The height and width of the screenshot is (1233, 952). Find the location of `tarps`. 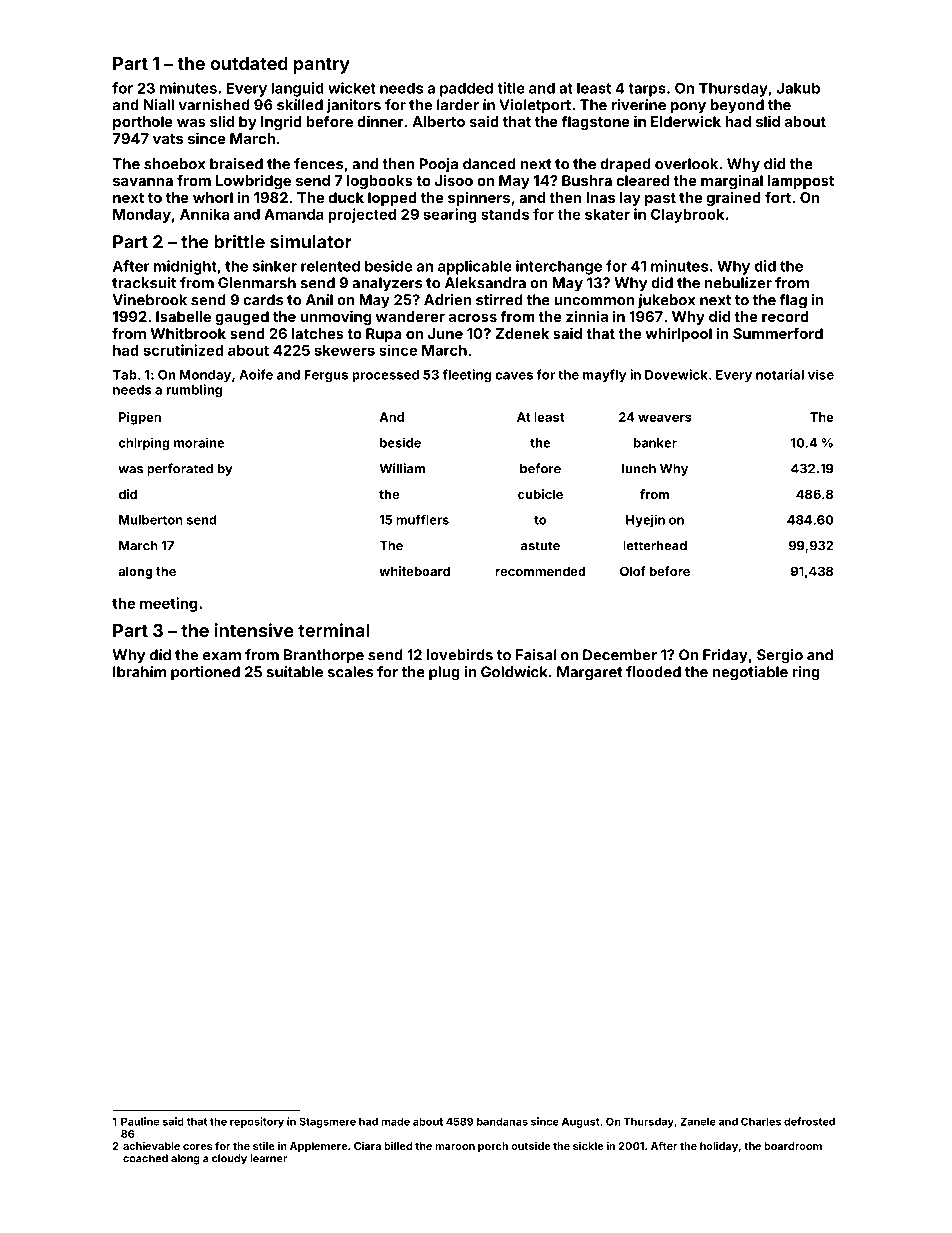

tarps is located at coordinates (647, 90).
